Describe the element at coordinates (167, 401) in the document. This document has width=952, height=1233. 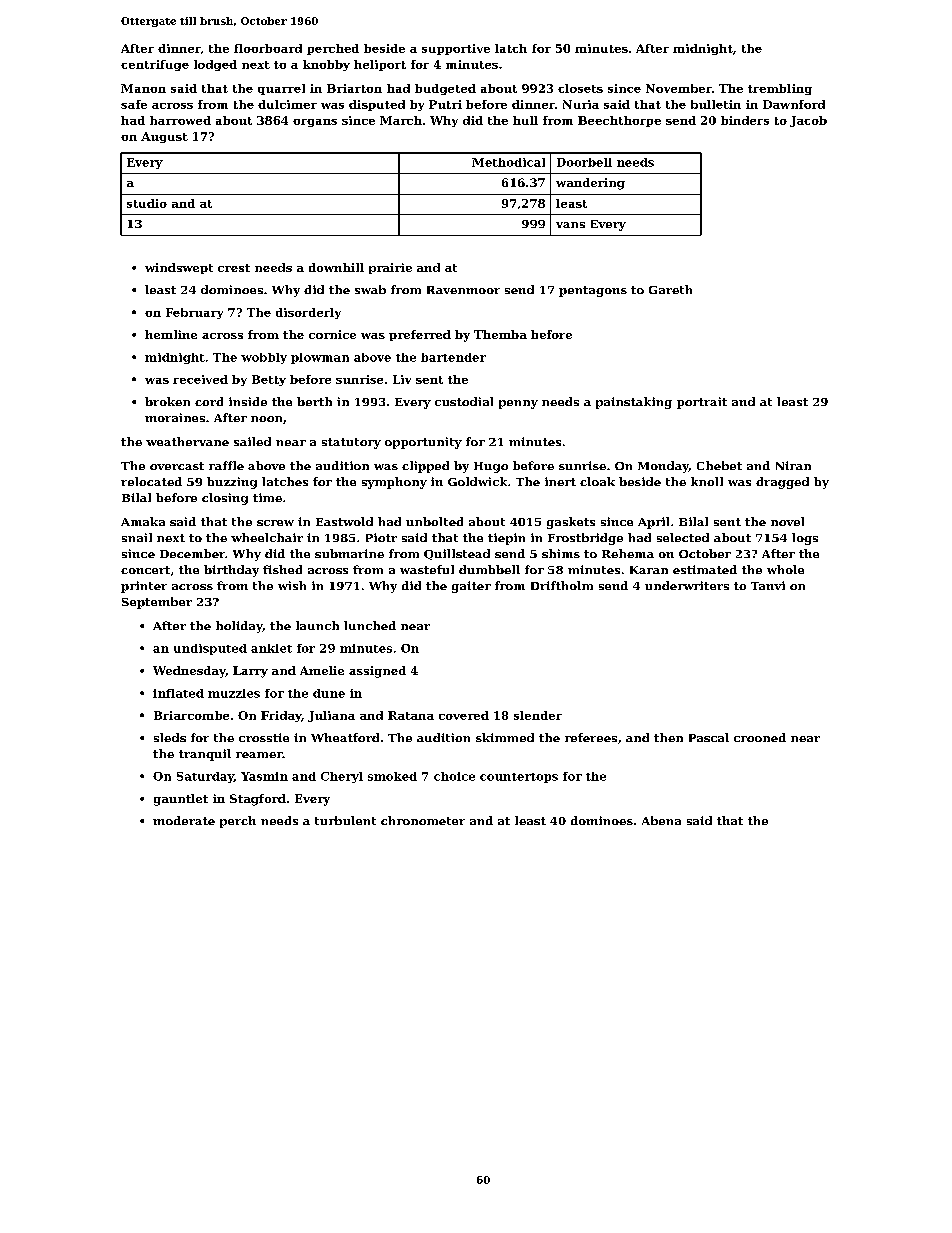
I see `broken` at that location.
